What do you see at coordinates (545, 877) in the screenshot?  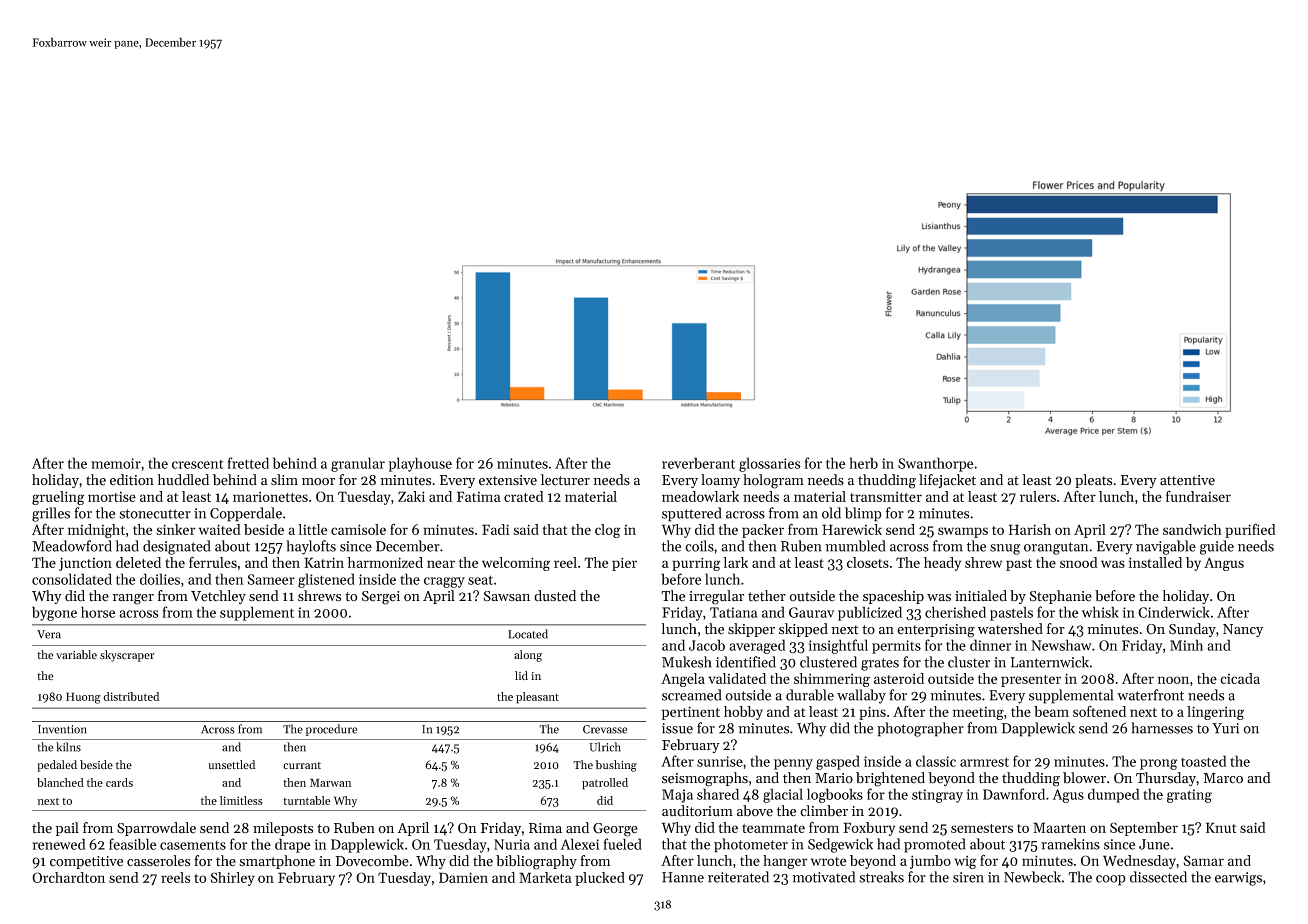 I see `Marketa` at bounding box center [545, 877].
